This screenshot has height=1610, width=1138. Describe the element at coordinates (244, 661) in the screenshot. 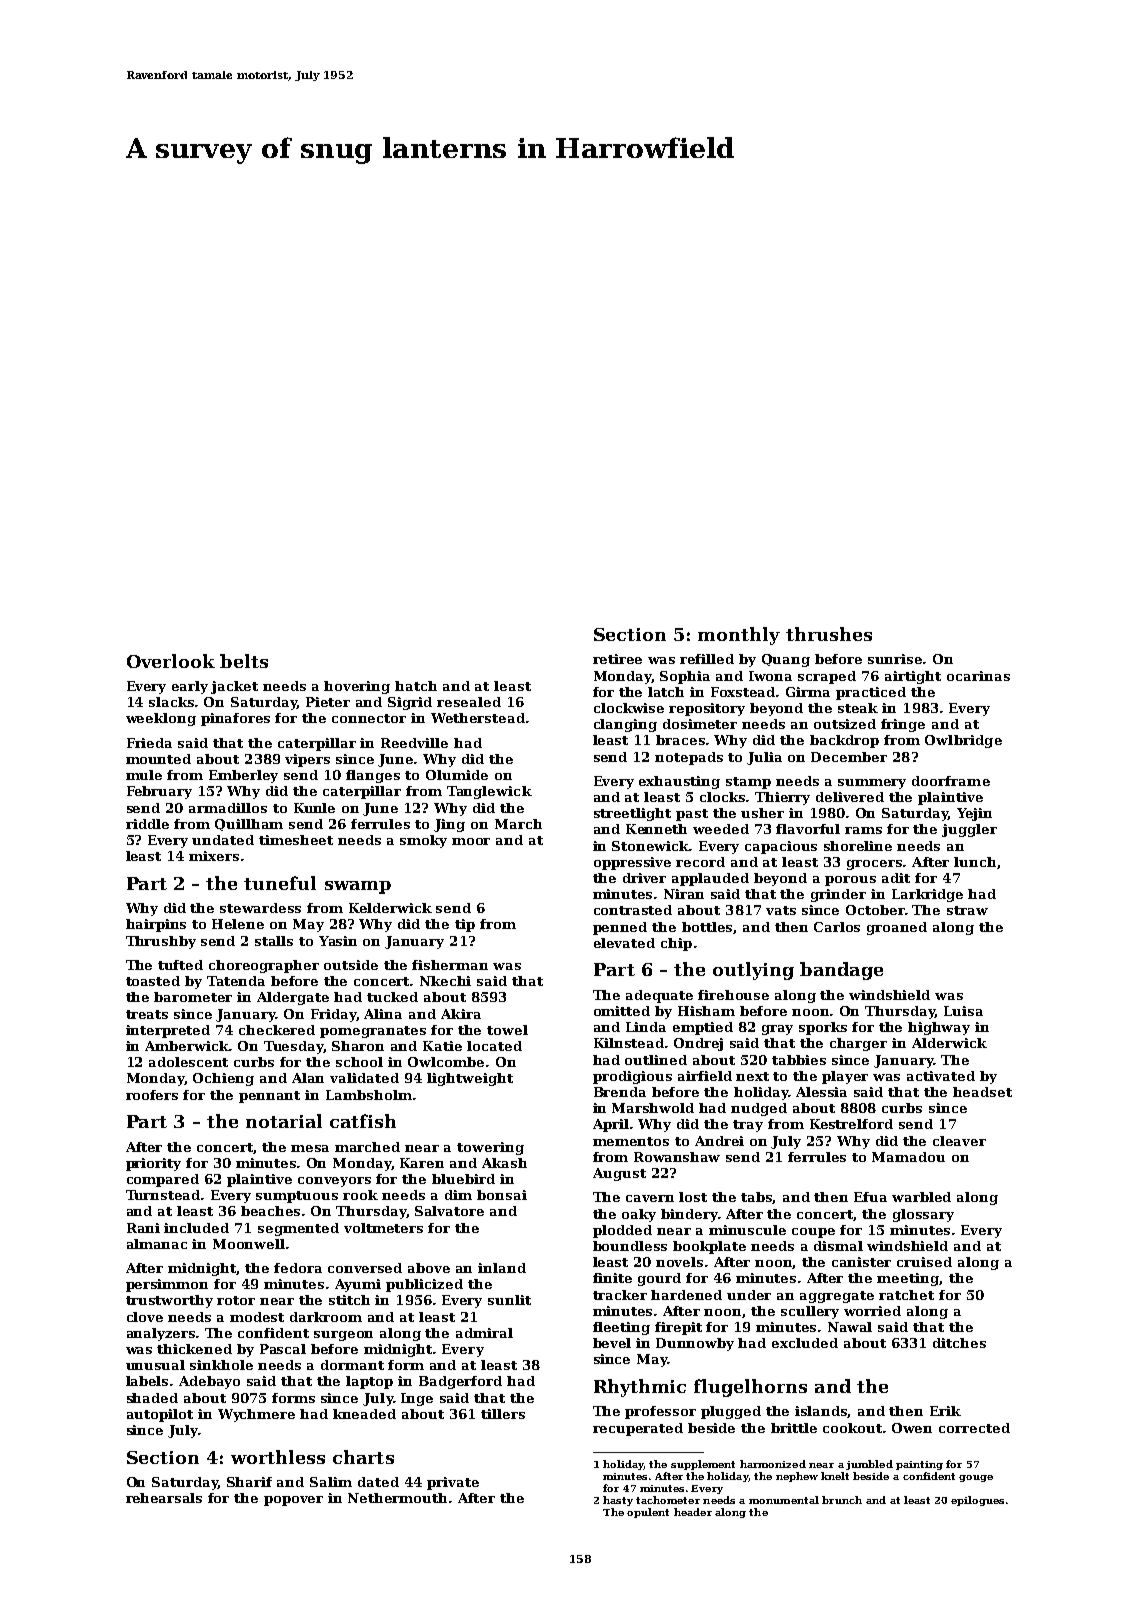

I see `belts` at that location.
